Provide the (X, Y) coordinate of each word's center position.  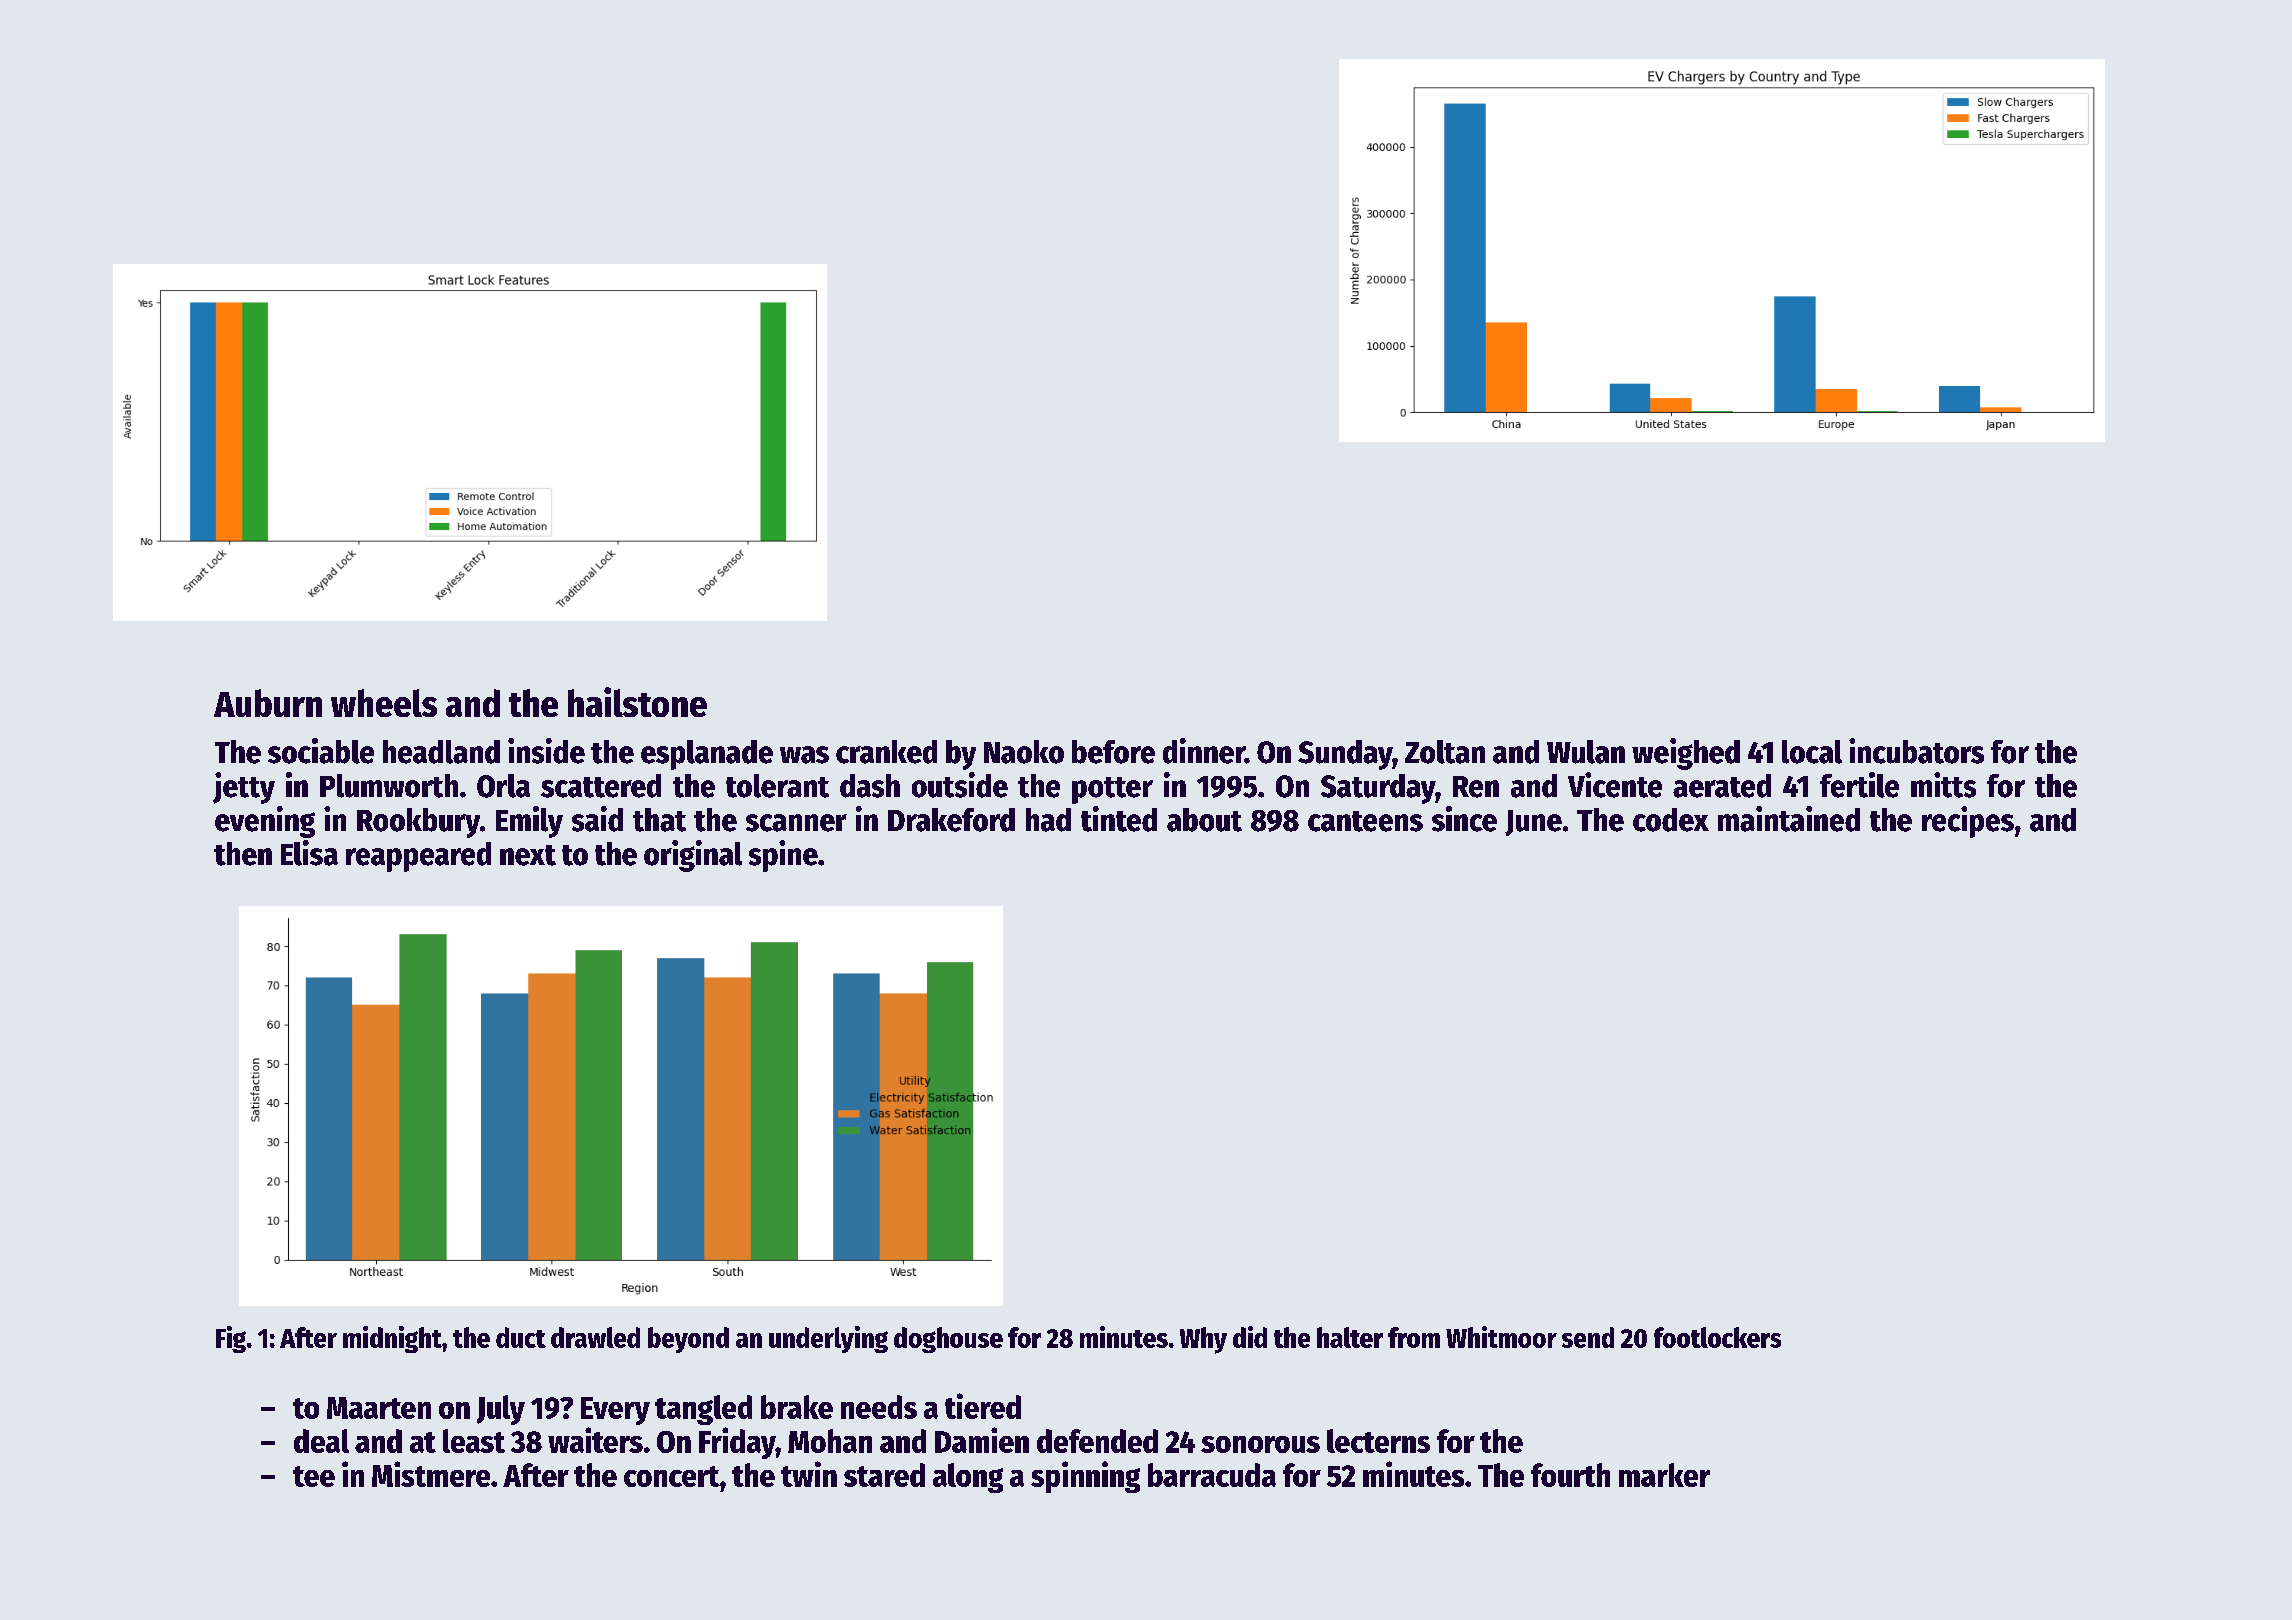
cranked (886, 752)
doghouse (948, 1340)
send (1588, 1337)
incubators (1916, 751)
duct (521, 1337)
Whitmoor (1501, 1337)
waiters (595, 1440)
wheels (384, 703)
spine (783, 856)
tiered (983, 1406)
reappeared (418, 857)
